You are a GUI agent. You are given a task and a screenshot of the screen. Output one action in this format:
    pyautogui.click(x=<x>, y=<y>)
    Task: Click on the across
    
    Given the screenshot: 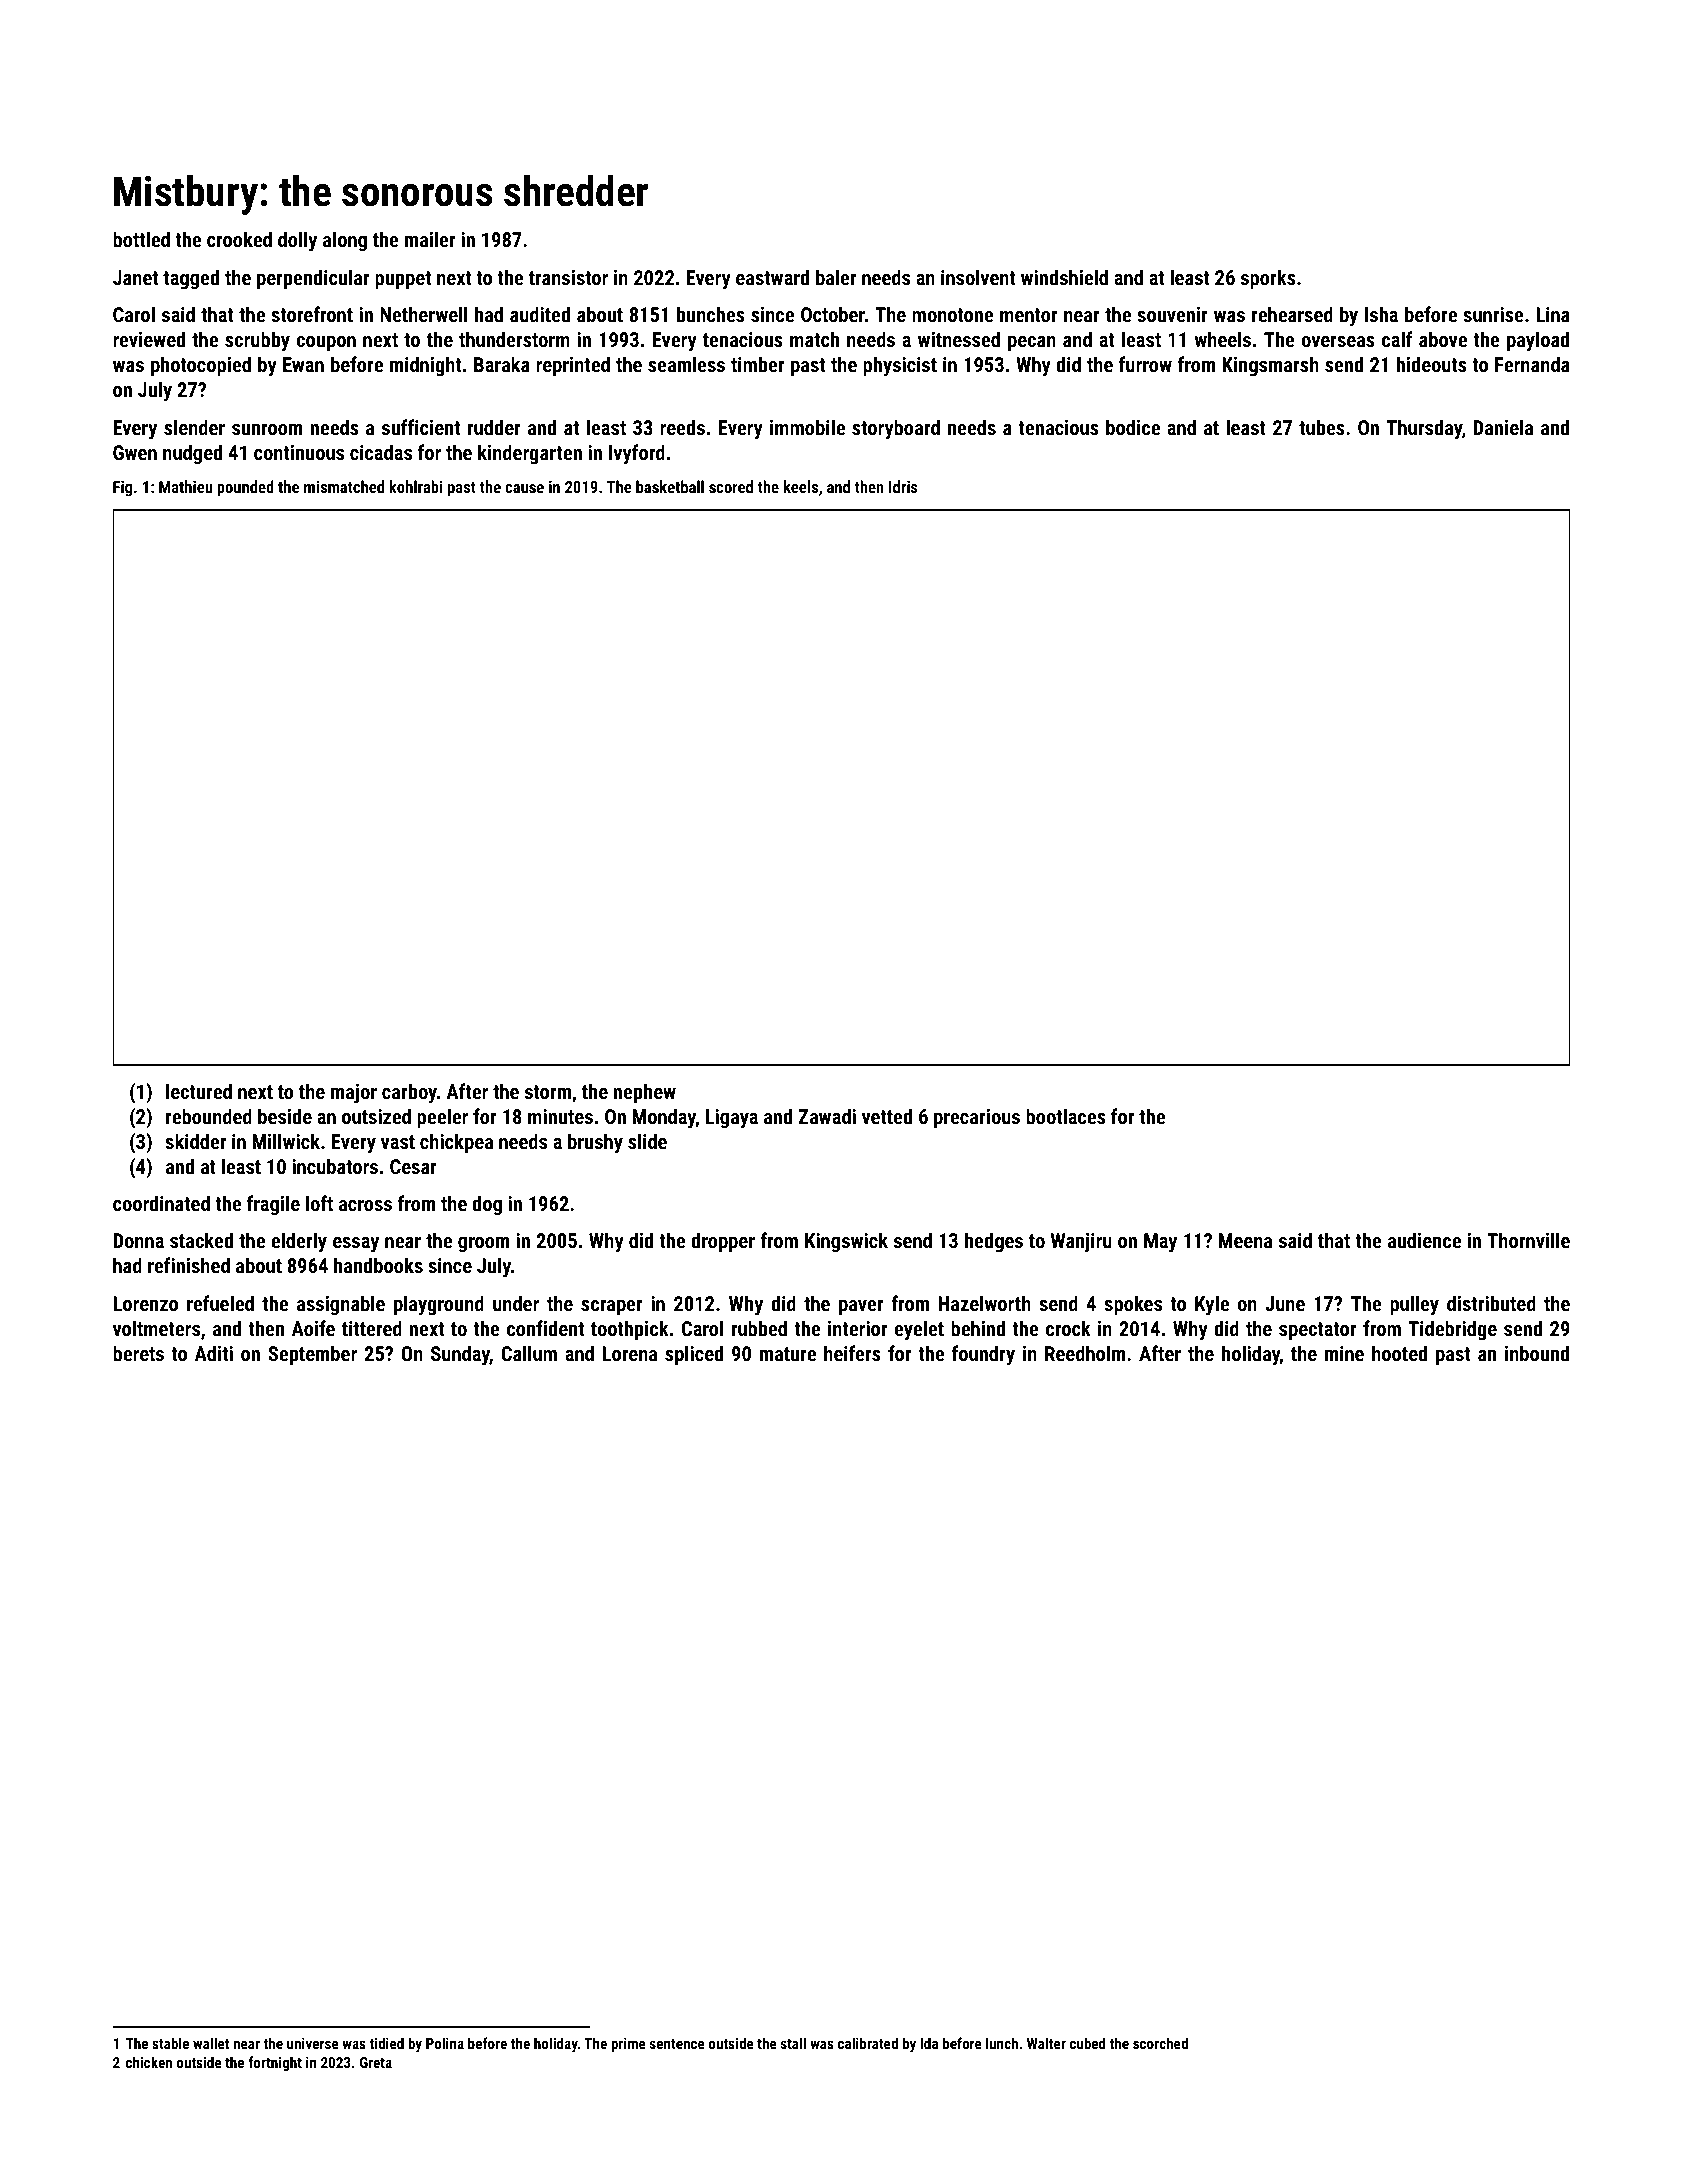 What is the action you would take?
    pyautogui.click(x=365, y=1205)
